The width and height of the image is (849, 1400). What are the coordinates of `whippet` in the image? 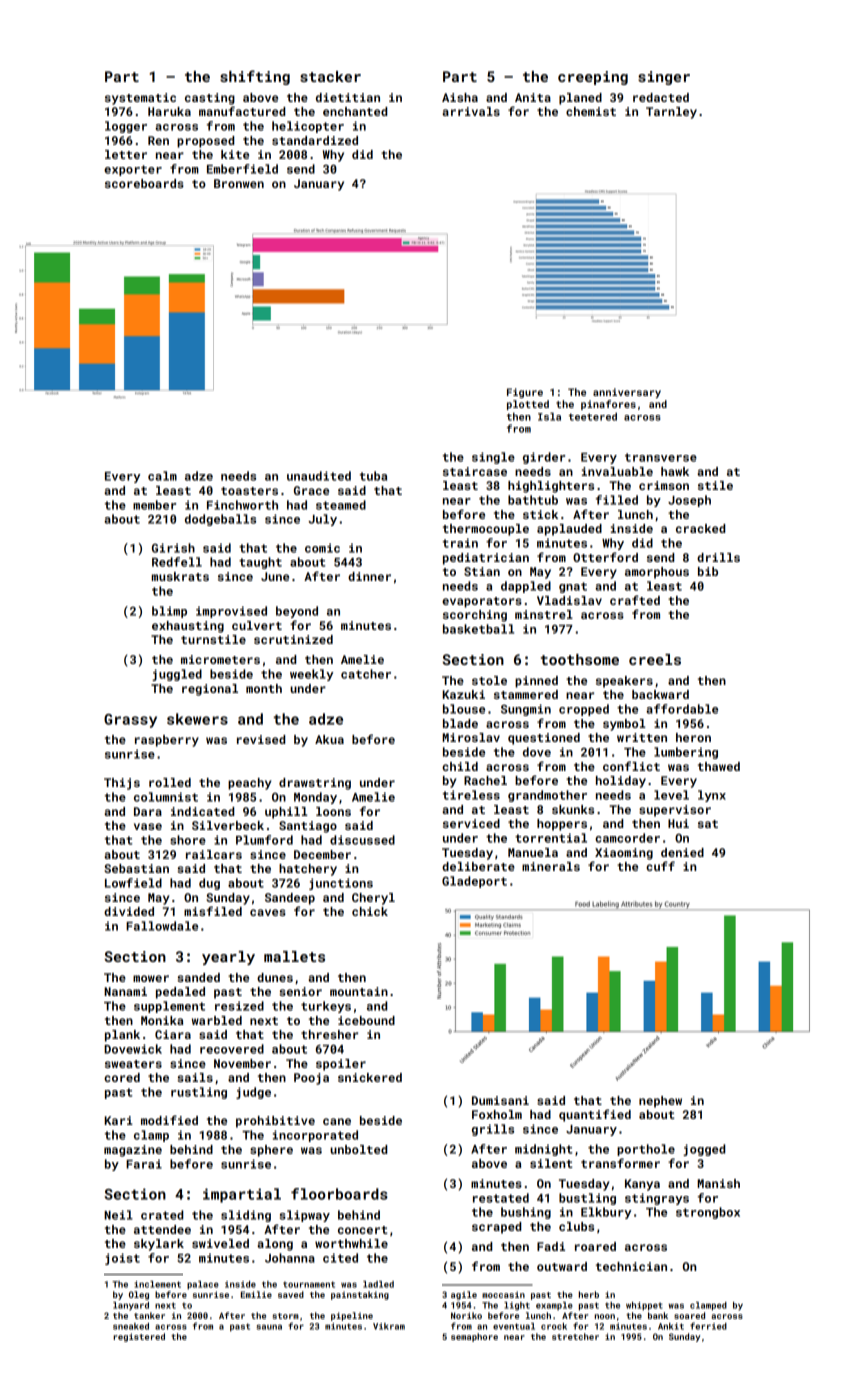 It's located at (644, 1306).
